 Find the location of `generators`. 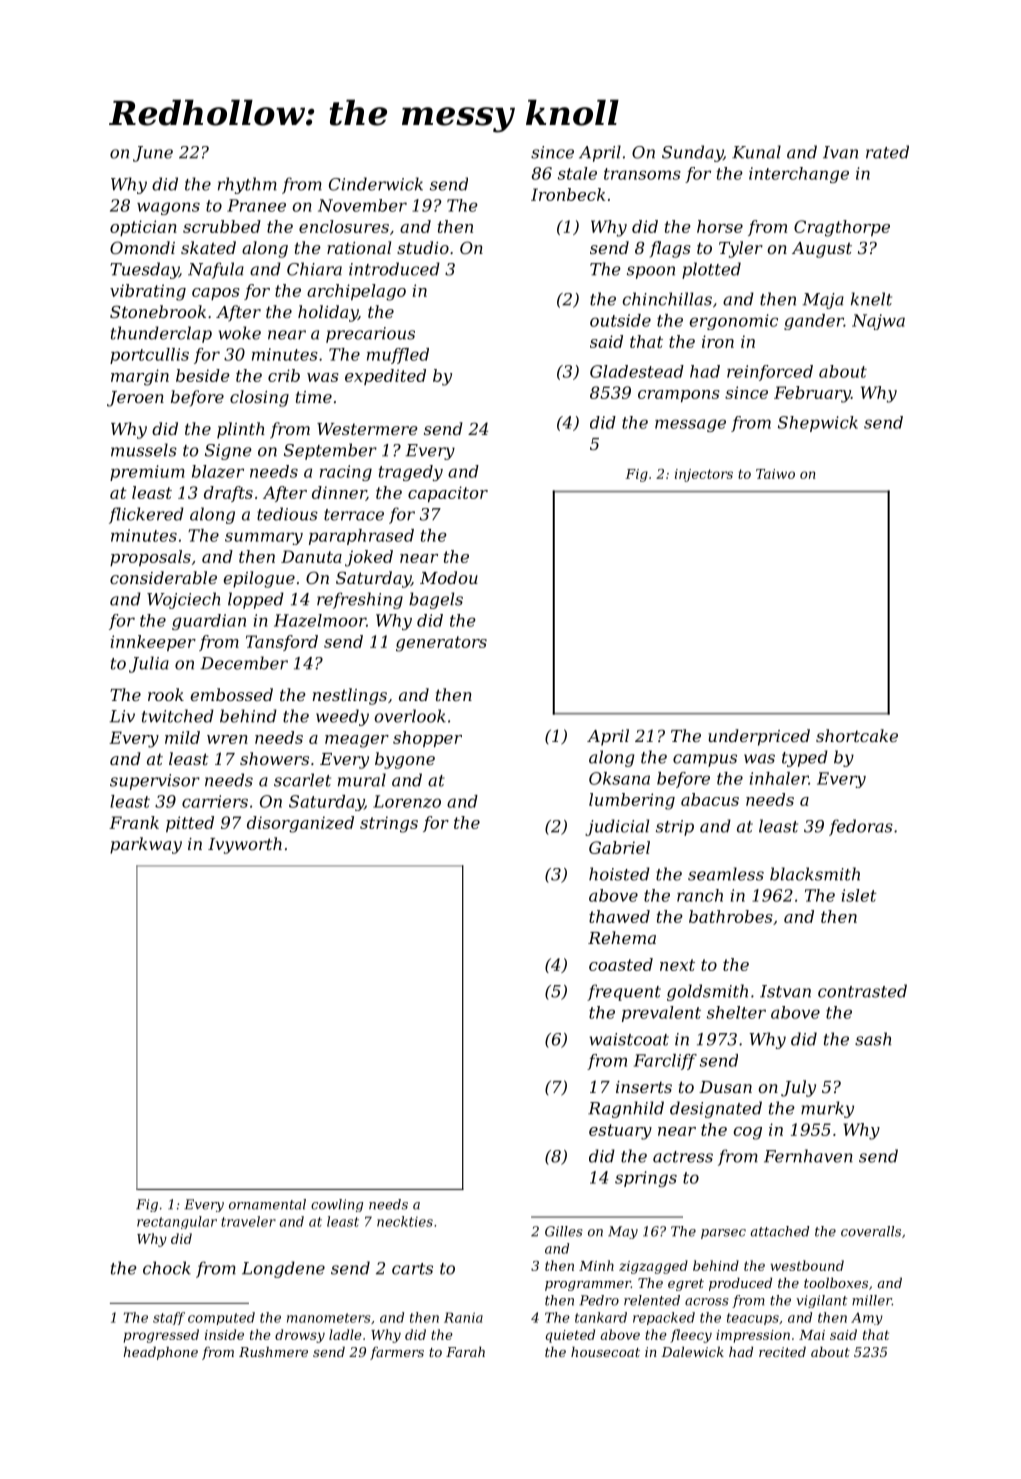

generators is located at coordinates (441, 644).
